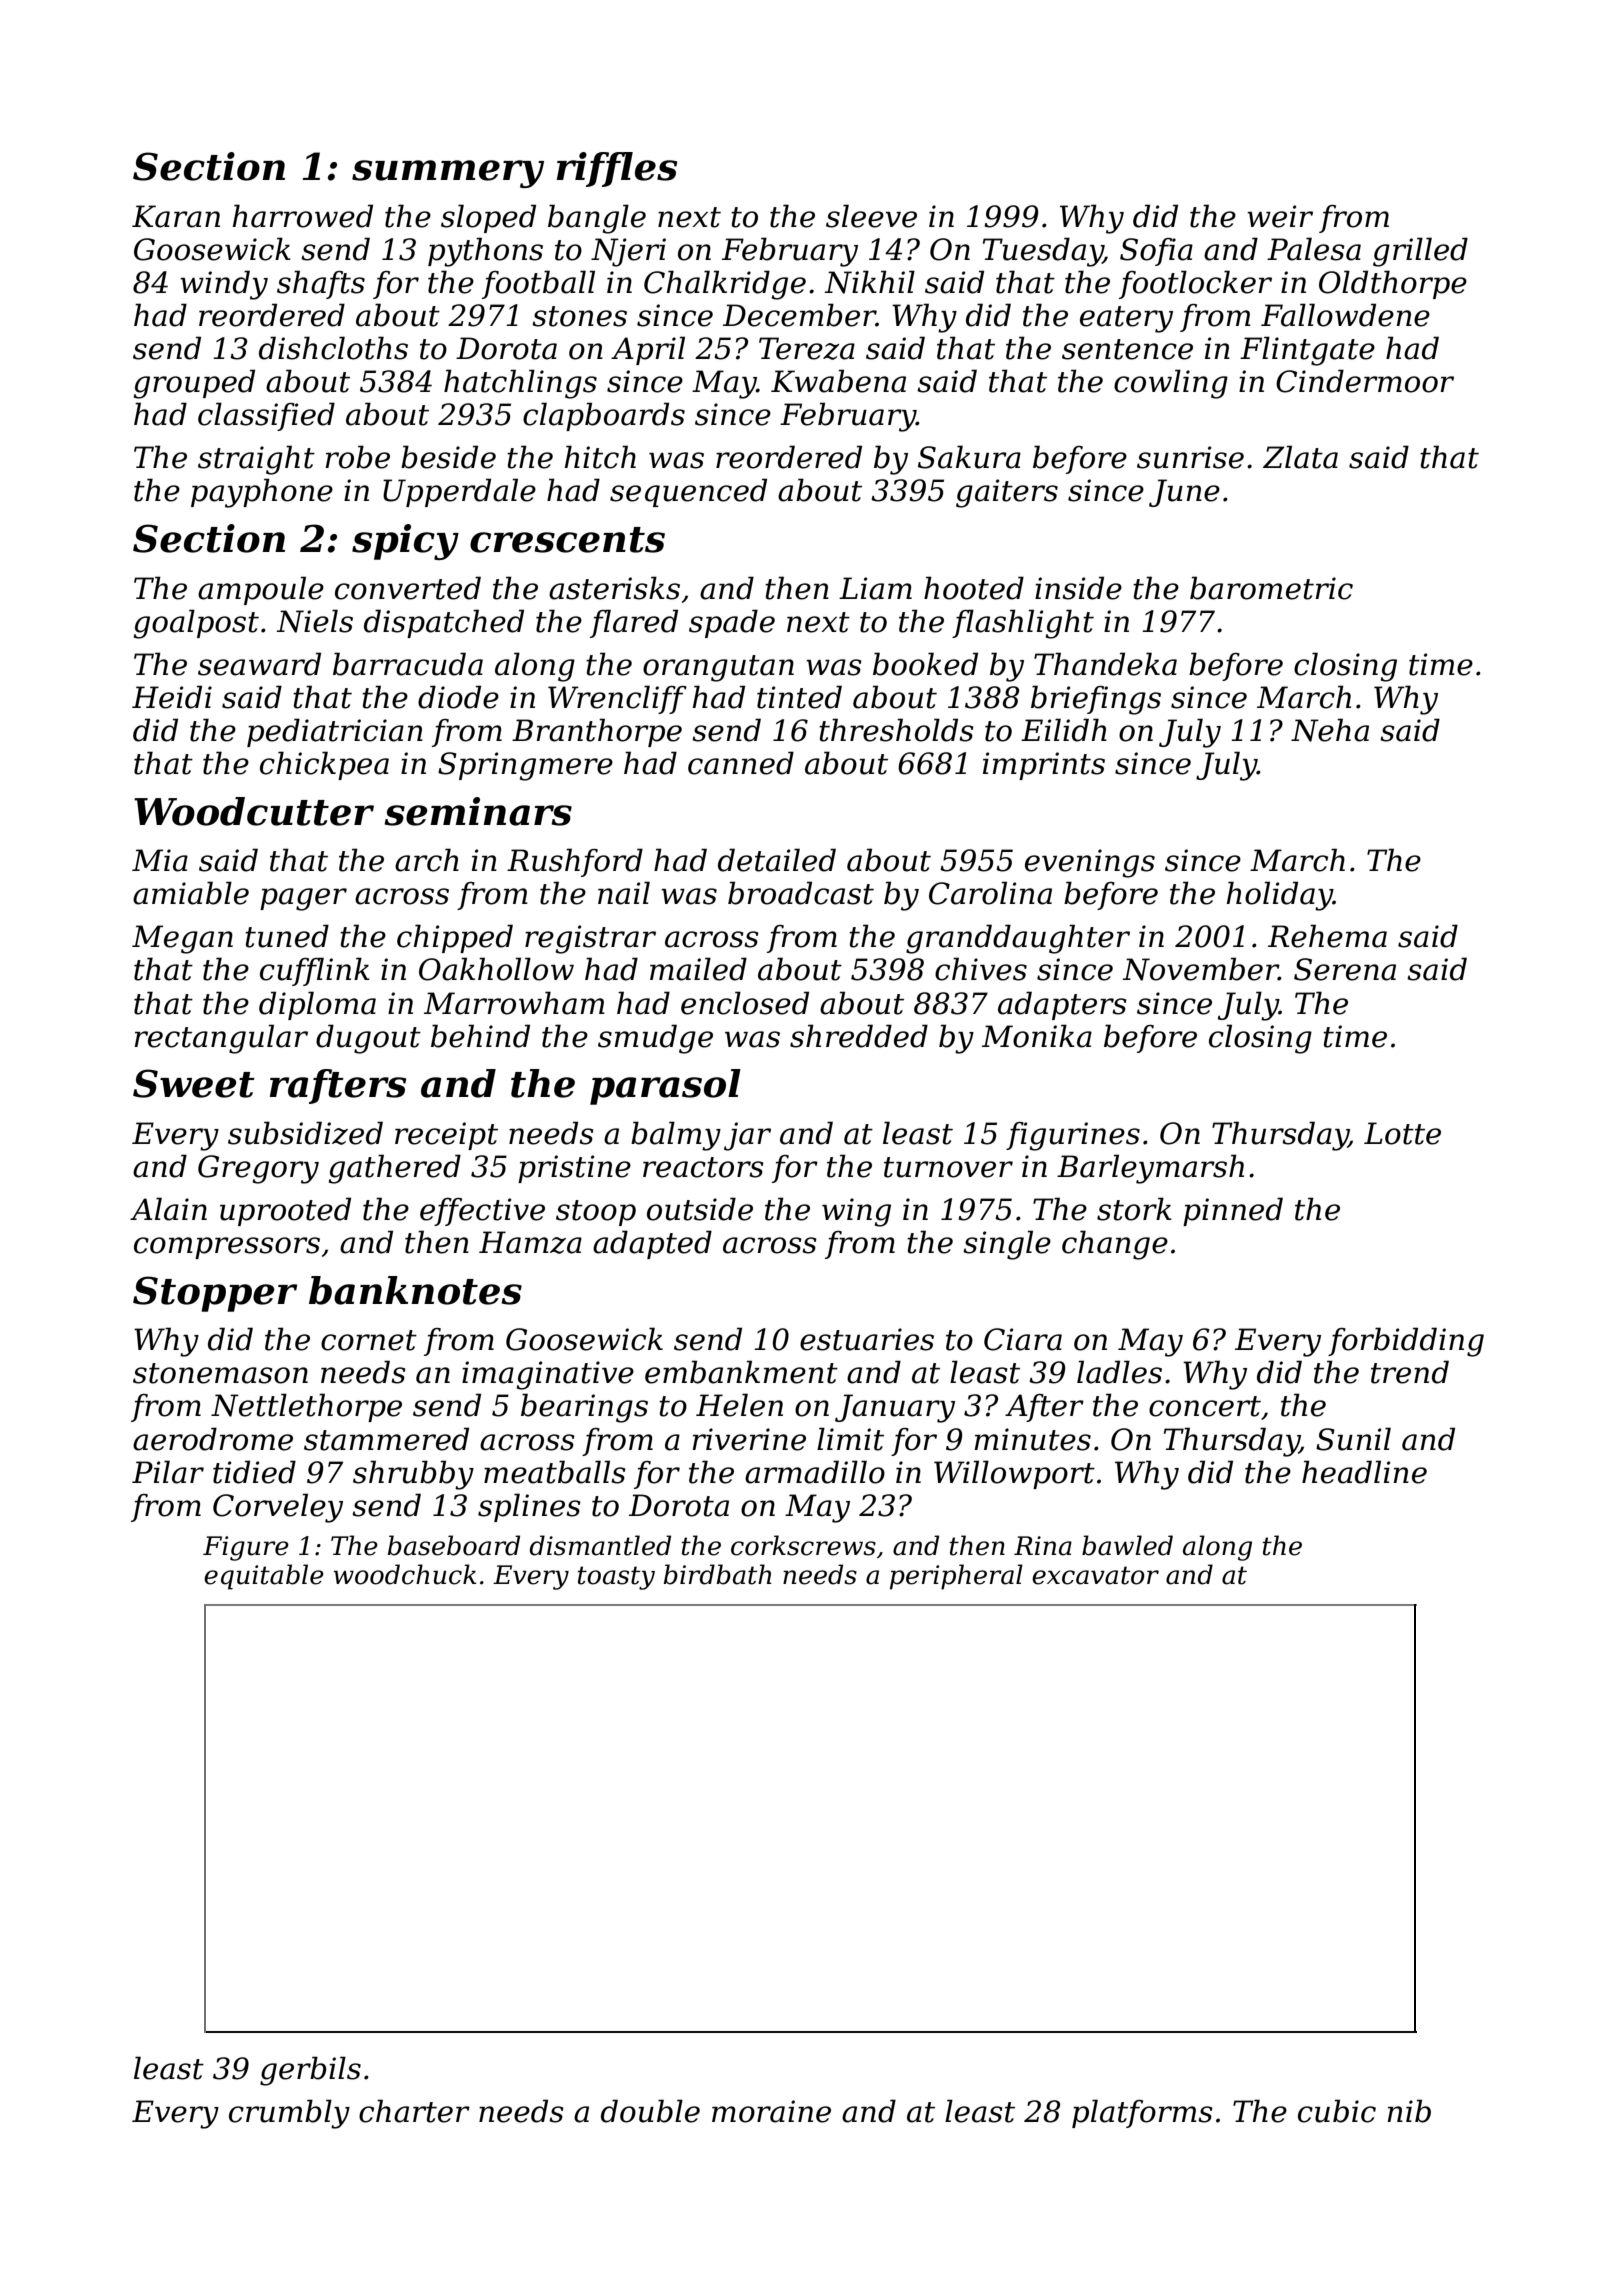 This screenshot has height=2292, width=1620. I want to click on cubic, so click(1337, 2111).
